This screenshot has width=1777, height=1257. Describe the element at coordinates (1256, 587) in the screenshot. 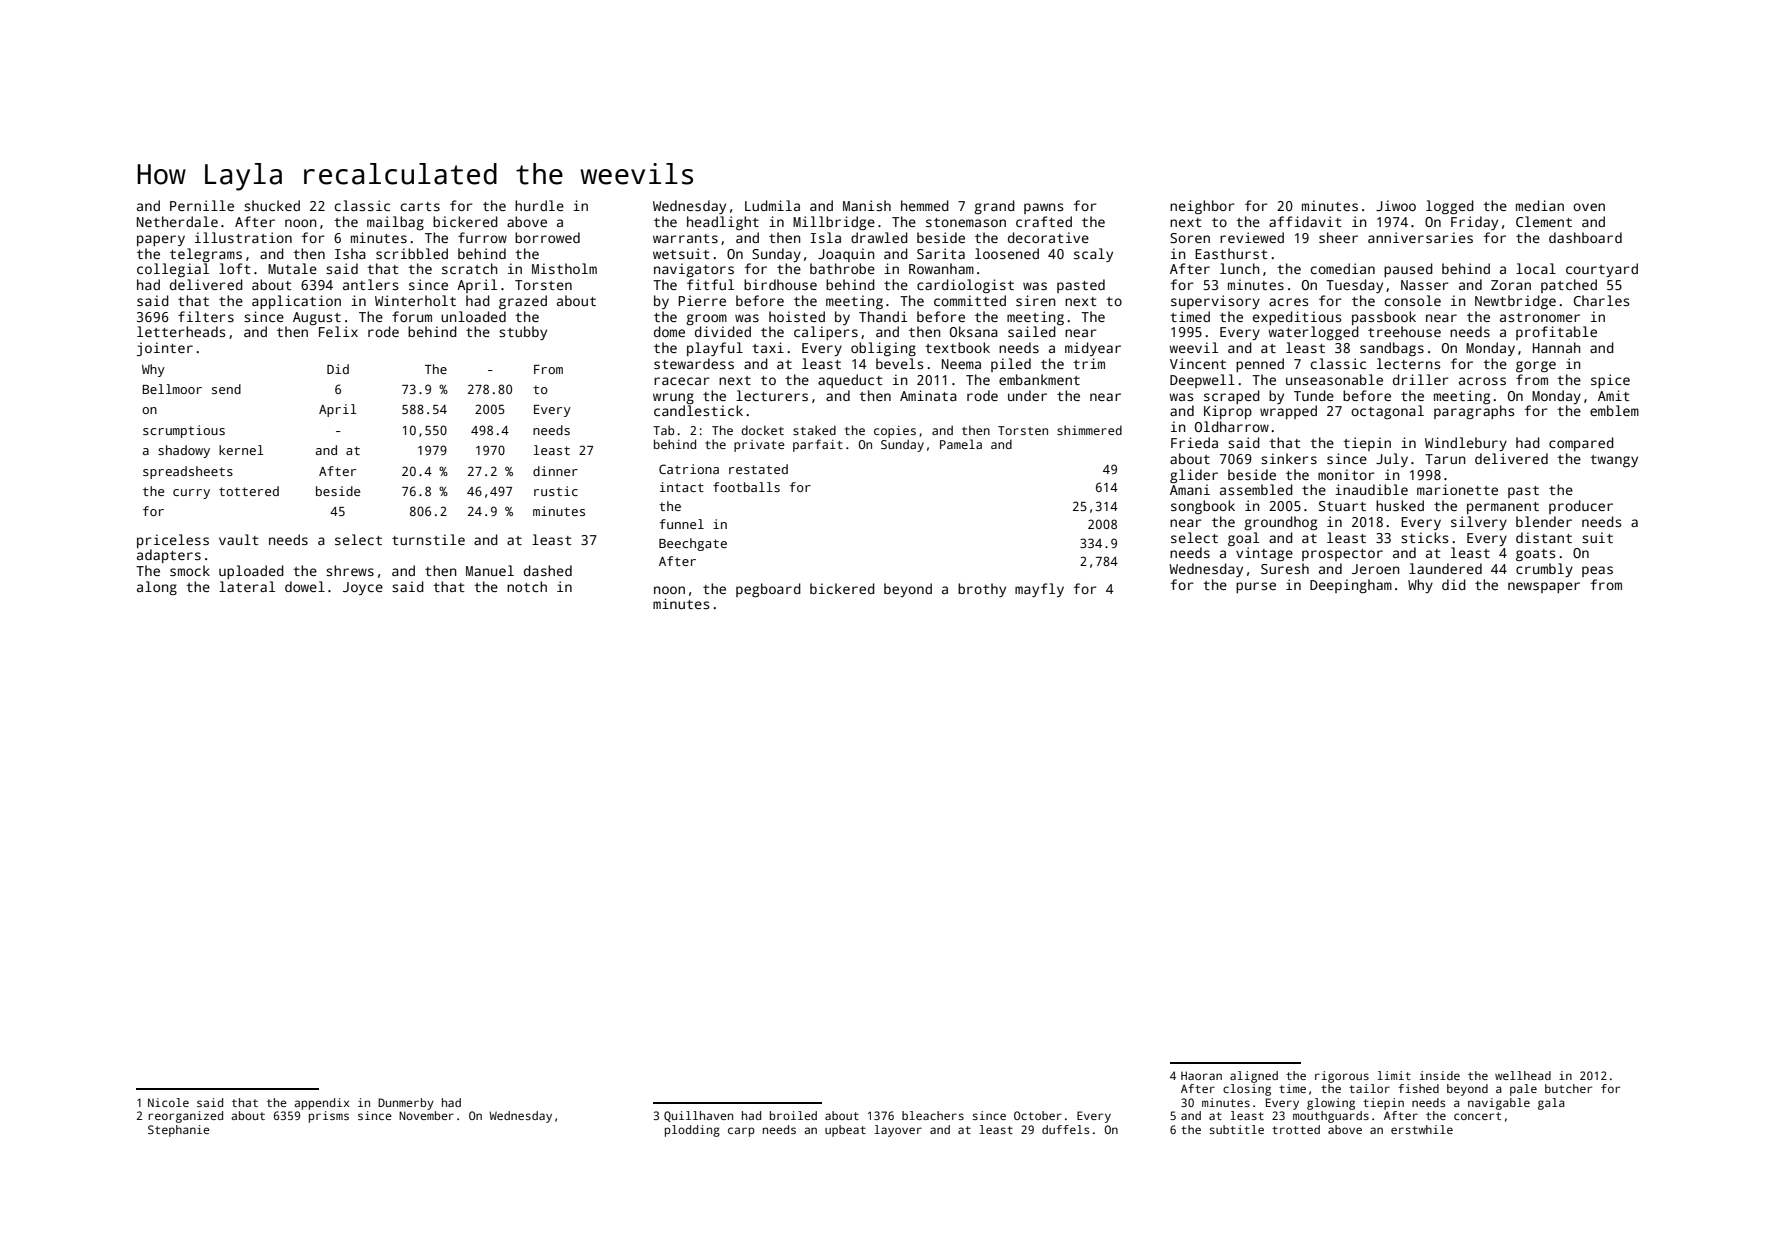

I see `purse` at that location.
